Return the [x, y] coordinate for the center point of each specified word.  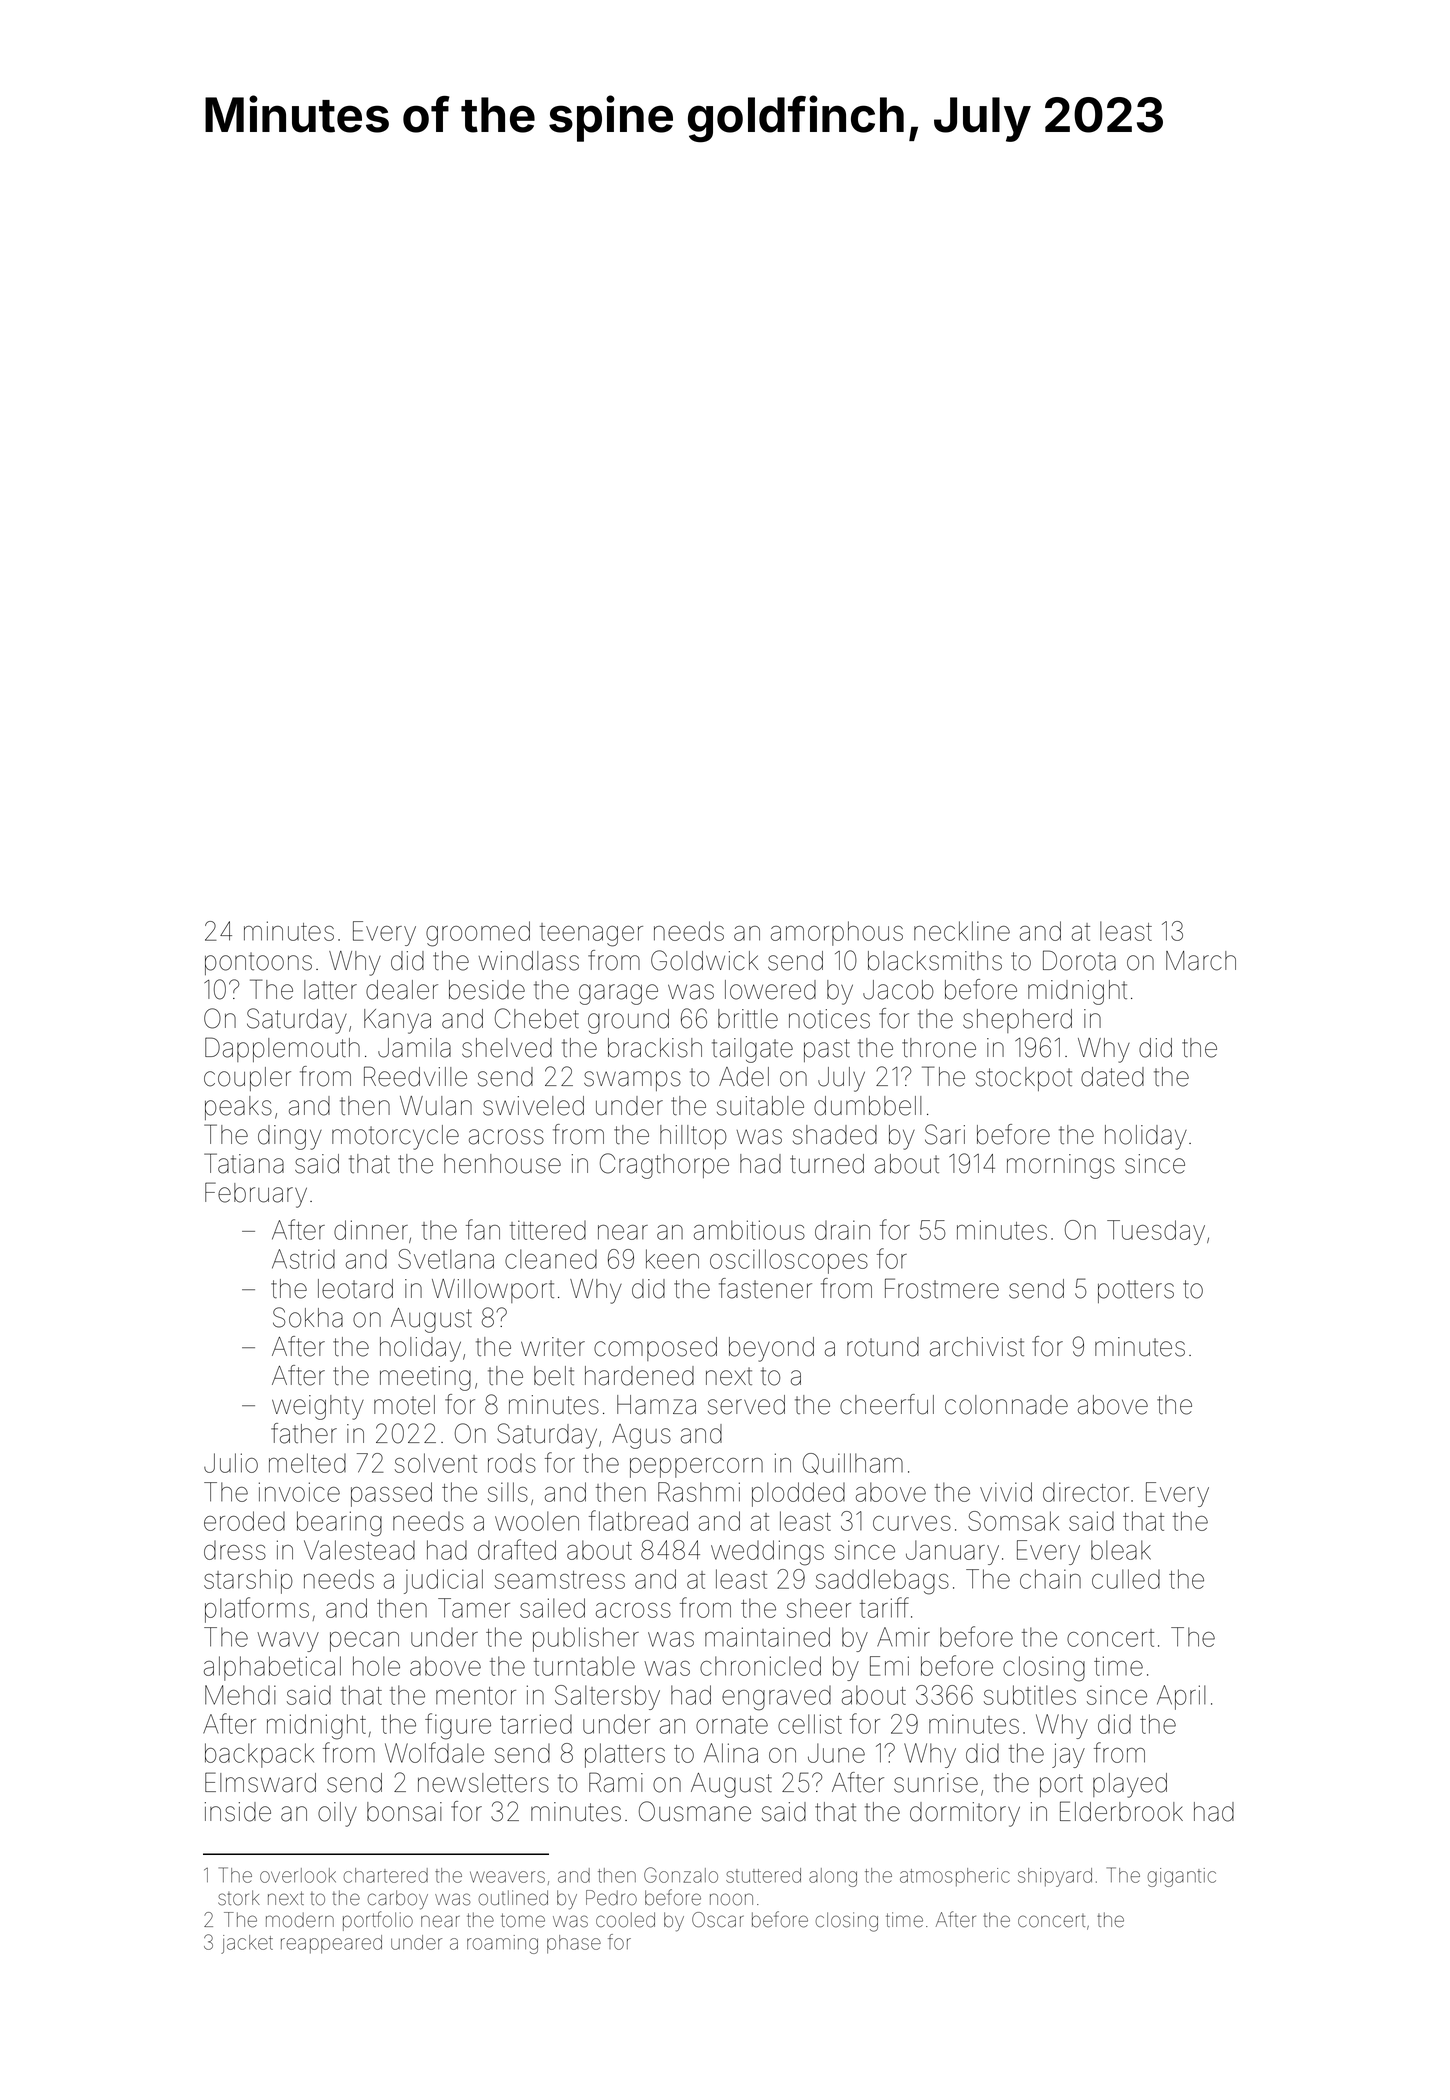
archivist [977, 1347]
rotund [883, 1347]
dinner [371, 1230]
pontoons [258, 963]
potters [1136, 1291]
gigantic [1182, 1877]
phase [574, 1944]
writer [553, 1347]
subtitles [1030, 1695]
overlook [298, 1875]
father [304, 1433]
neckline [962, 931]
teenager [591, 935]
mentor [476, 1696]
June [836, 1753]
